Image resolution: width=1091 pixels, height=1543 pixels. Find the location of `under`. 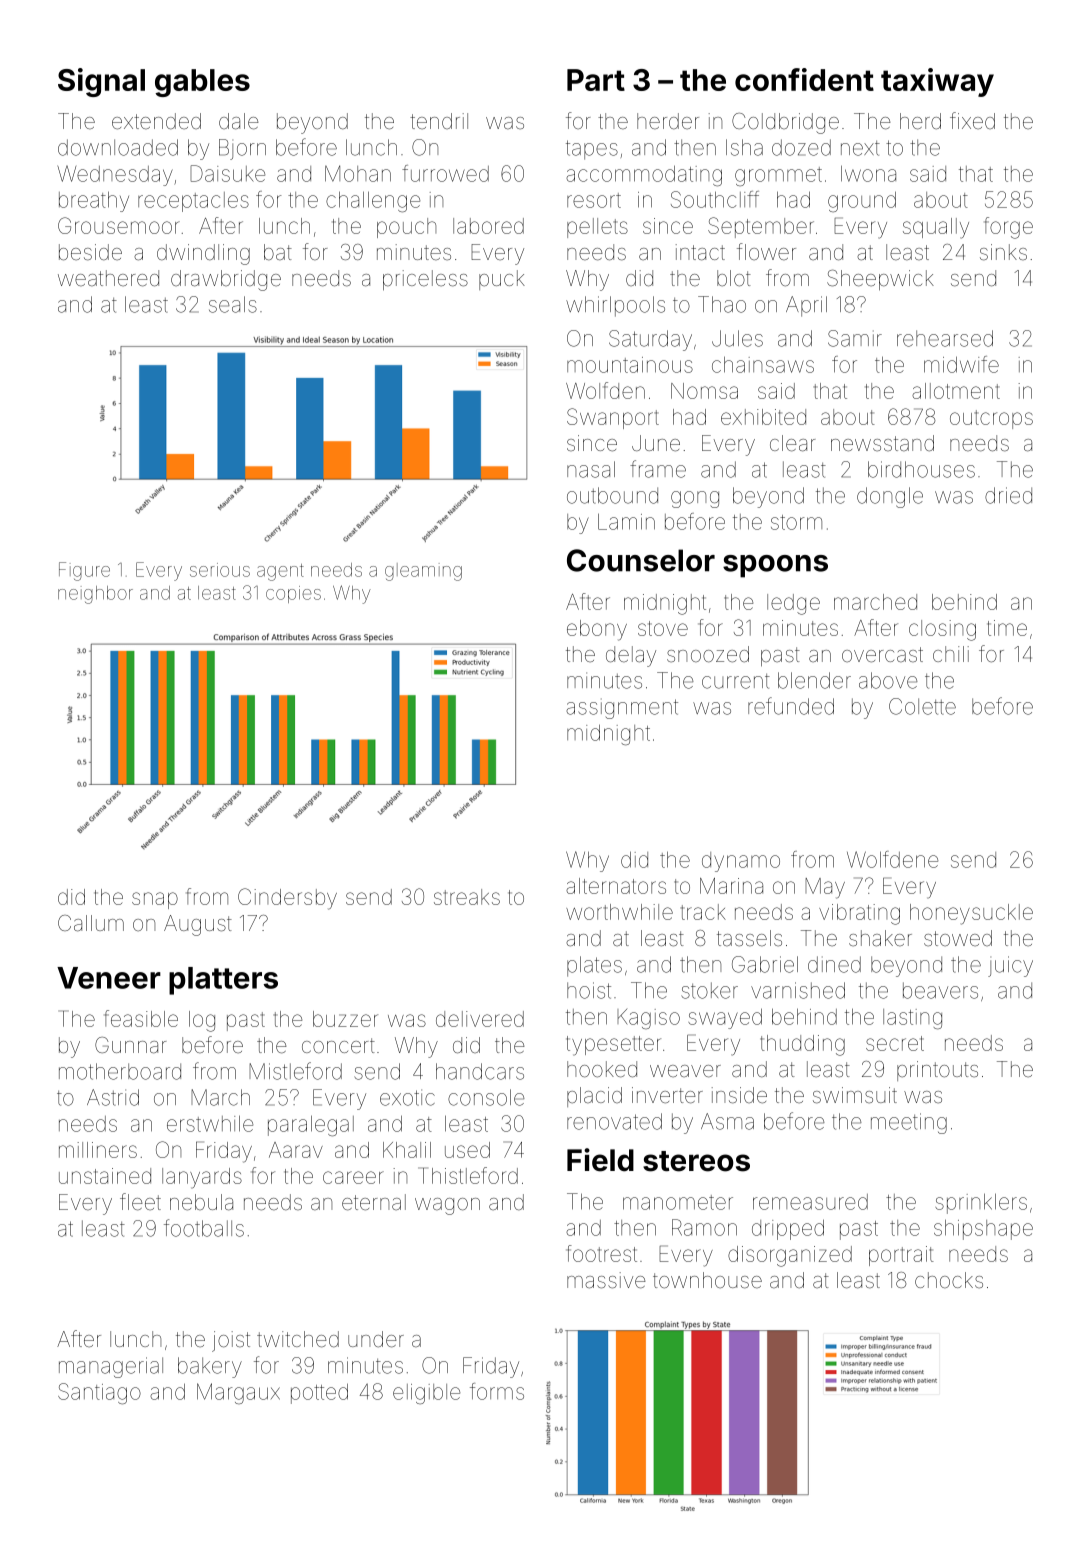

under is located at coordinates (376, 1339).
